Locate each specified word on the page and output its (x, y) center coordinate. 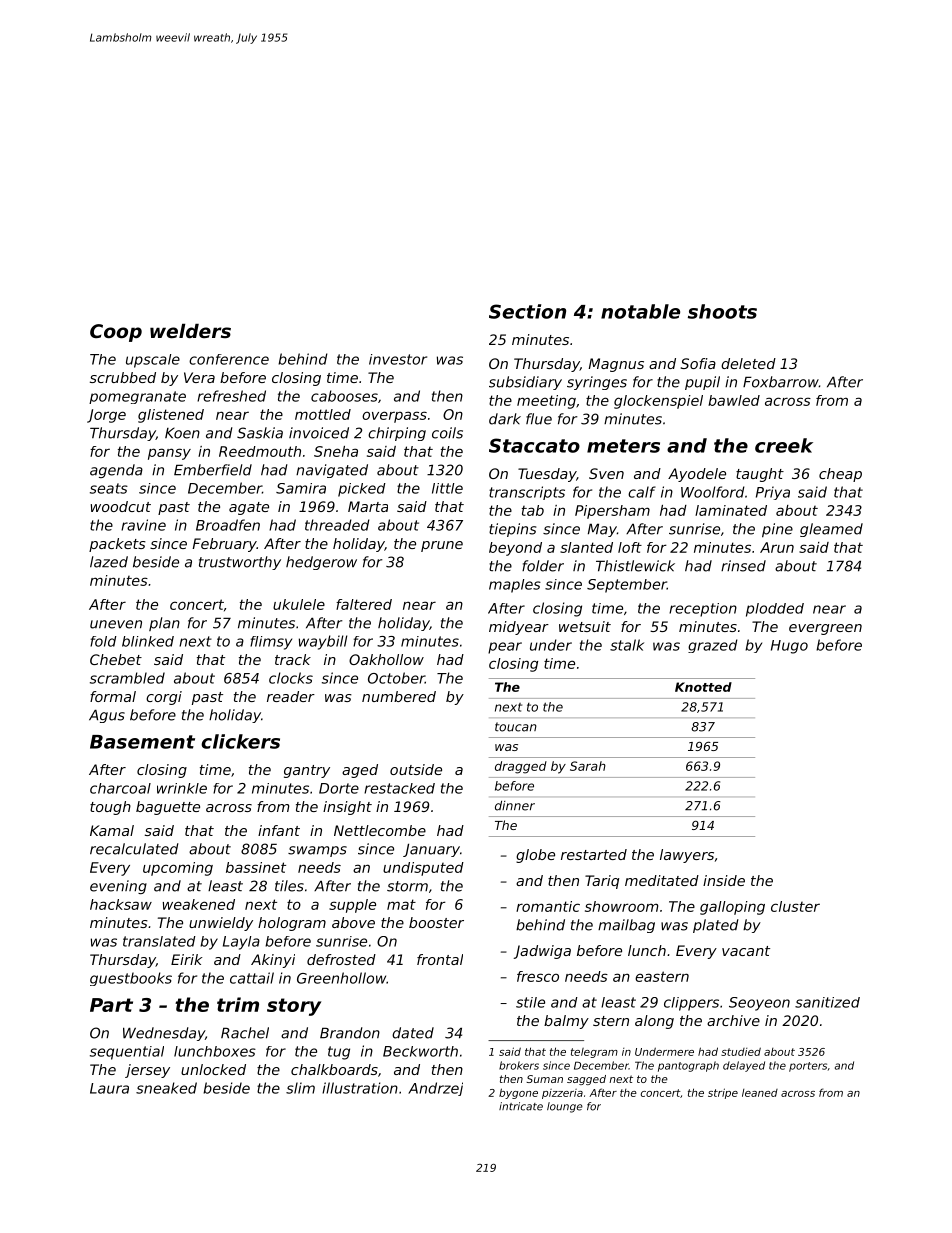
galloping (732, 908)
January (431, 850)
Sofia (698, 363)
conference (229, 359)
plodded (775, 610)
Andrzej (435, 1089)
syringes (597, 383)
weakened (199, 904)
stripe (723, 1093)
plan (164, 624)
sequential (127, 1053)
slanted (586, 547)
